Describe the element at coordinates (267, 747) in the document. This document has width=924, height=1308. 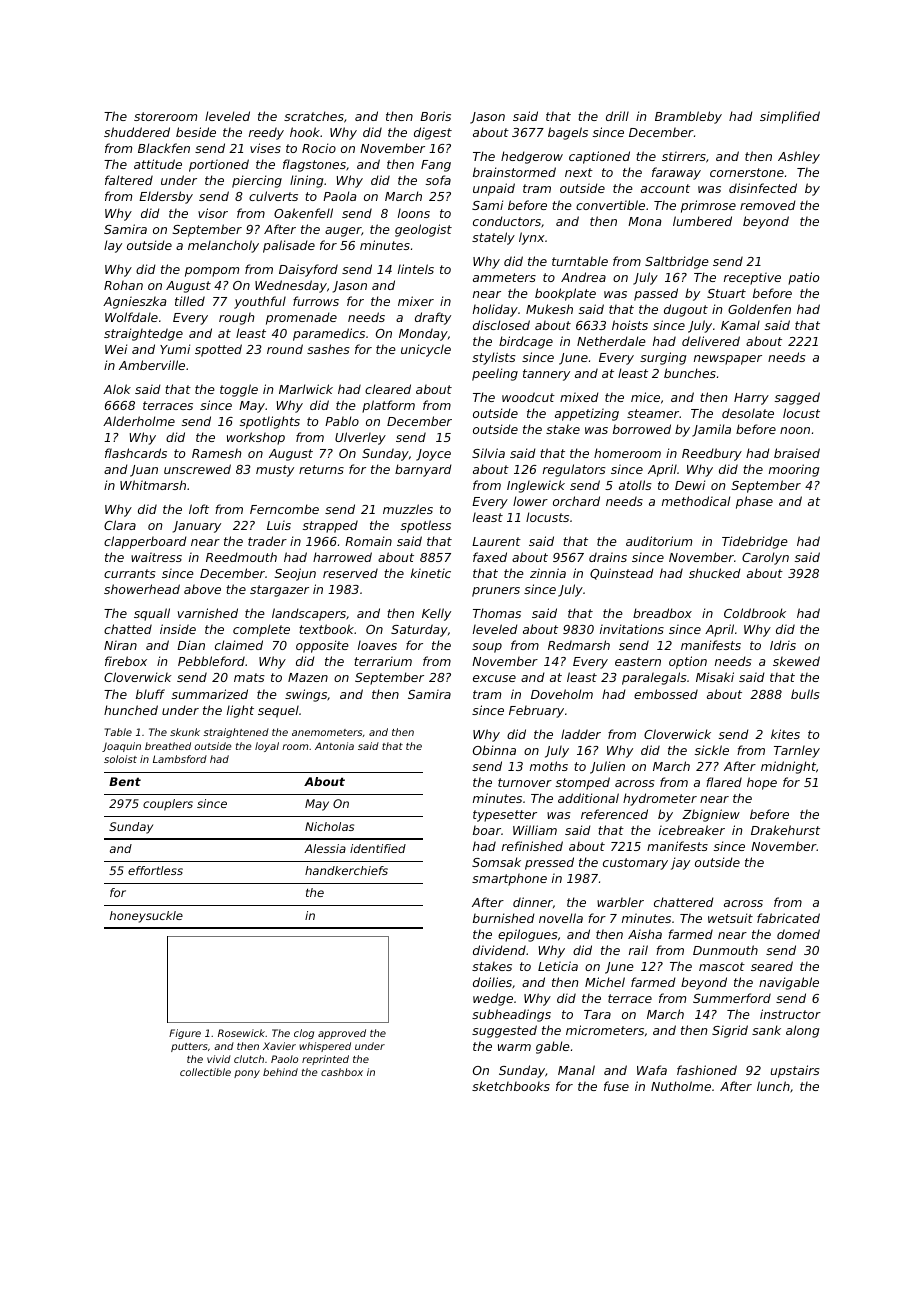
I see `loyal` at that location.
